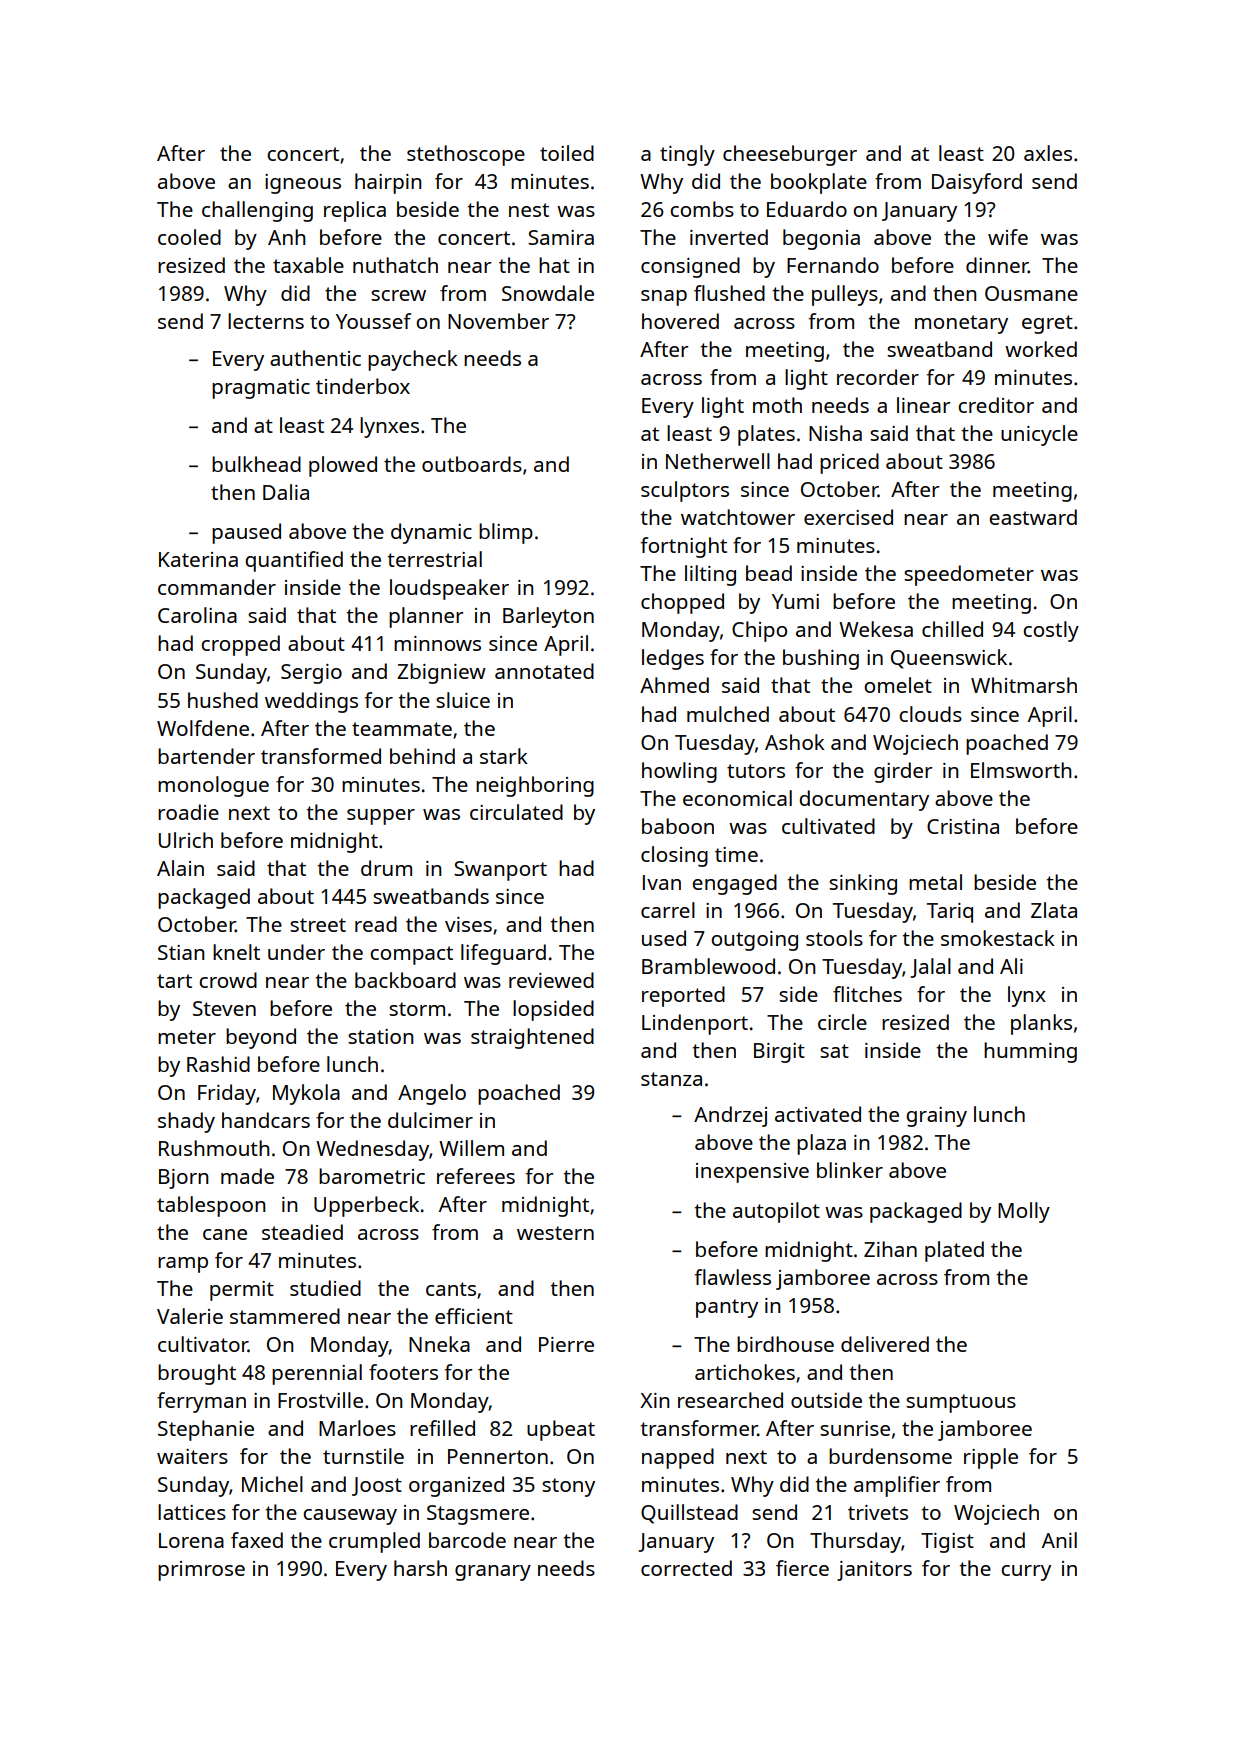 This document has width=1236, height=1748. Describe the element at coordinates (737, 798) in the document. I see `economical` at that location.
